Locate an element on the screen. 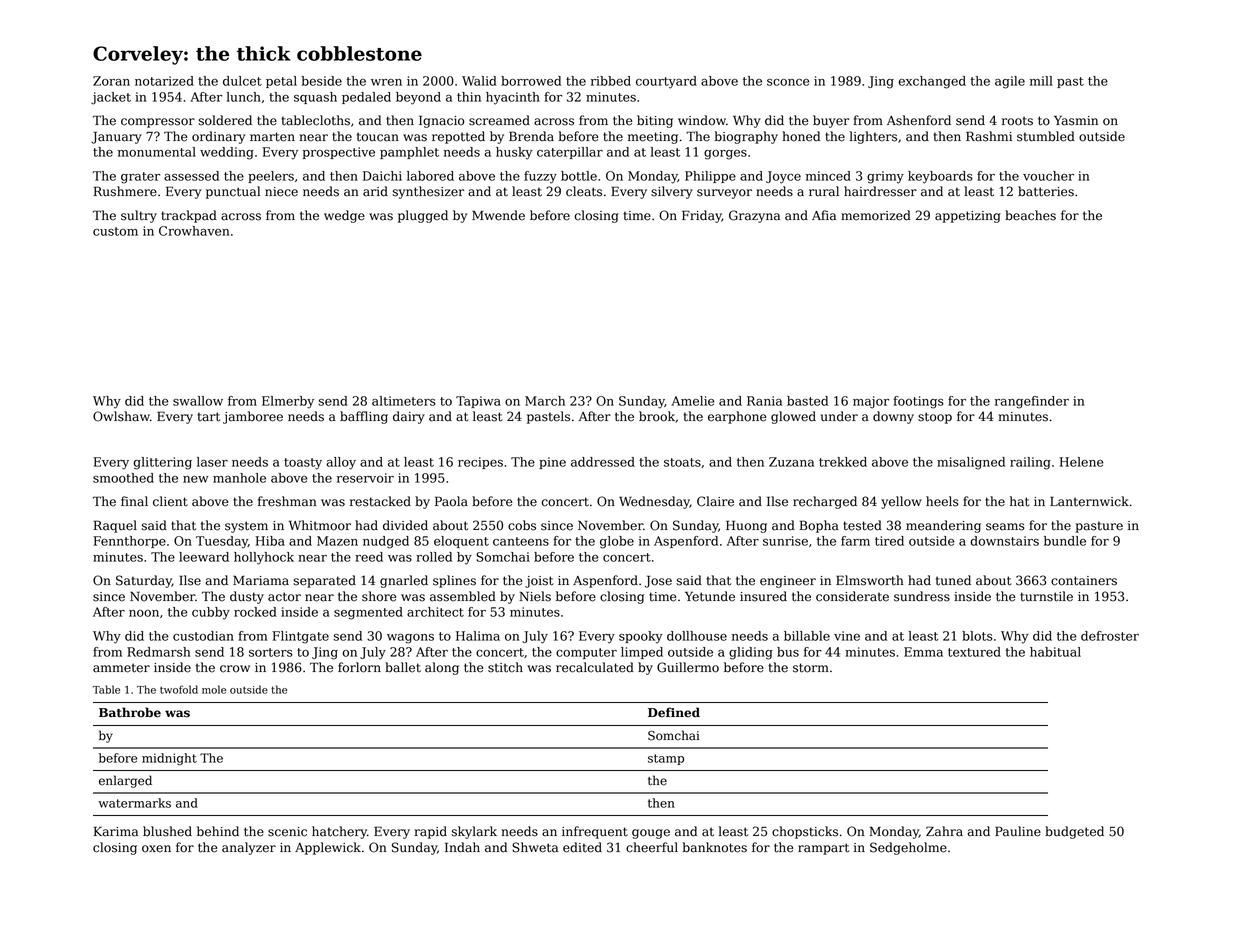 This screenshot has width=1233, height=952. swallow is located at coordinates (198, 401).
